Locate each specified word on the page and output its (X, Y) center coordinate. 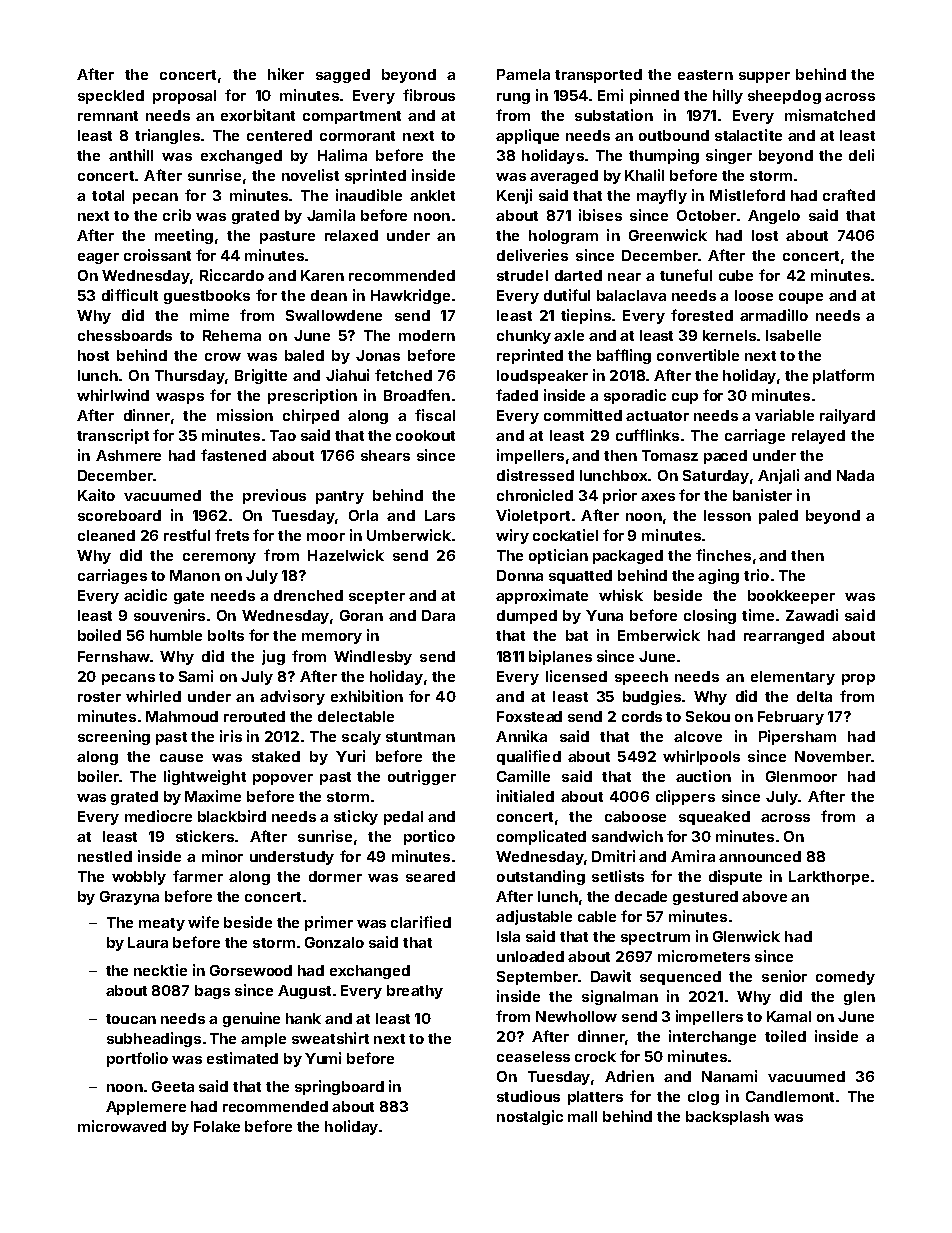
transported (598, 76)
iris (231, 736)
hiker (286, 74)
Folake (217, 1126)
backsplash (727, 1118)
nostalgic (530, 1117)
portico (429, 837)
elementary (793, 678)
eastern (705, 75)
